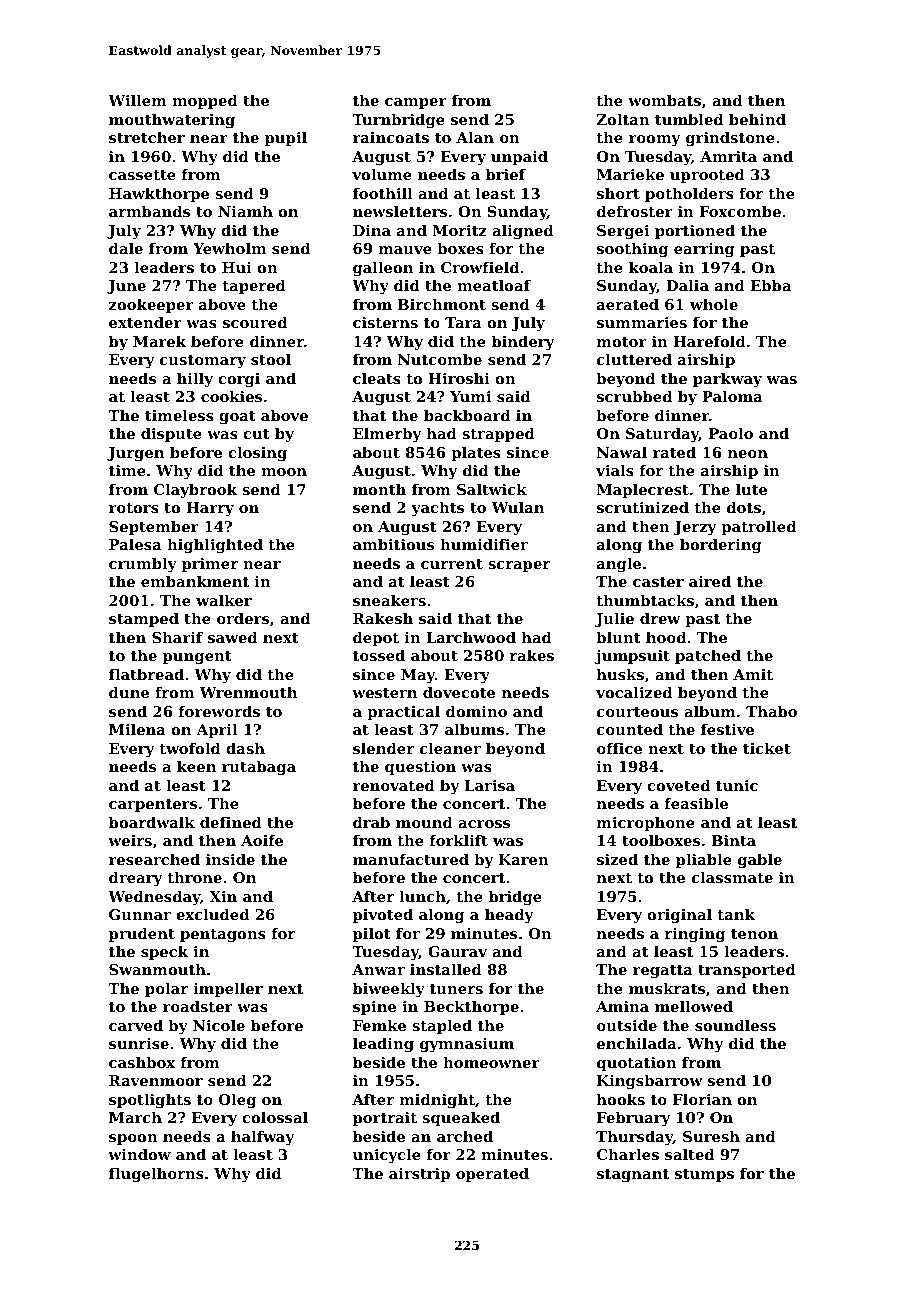  Describe the element at coordinates (619, 748) in the screenshot. I see `office` at that location.
